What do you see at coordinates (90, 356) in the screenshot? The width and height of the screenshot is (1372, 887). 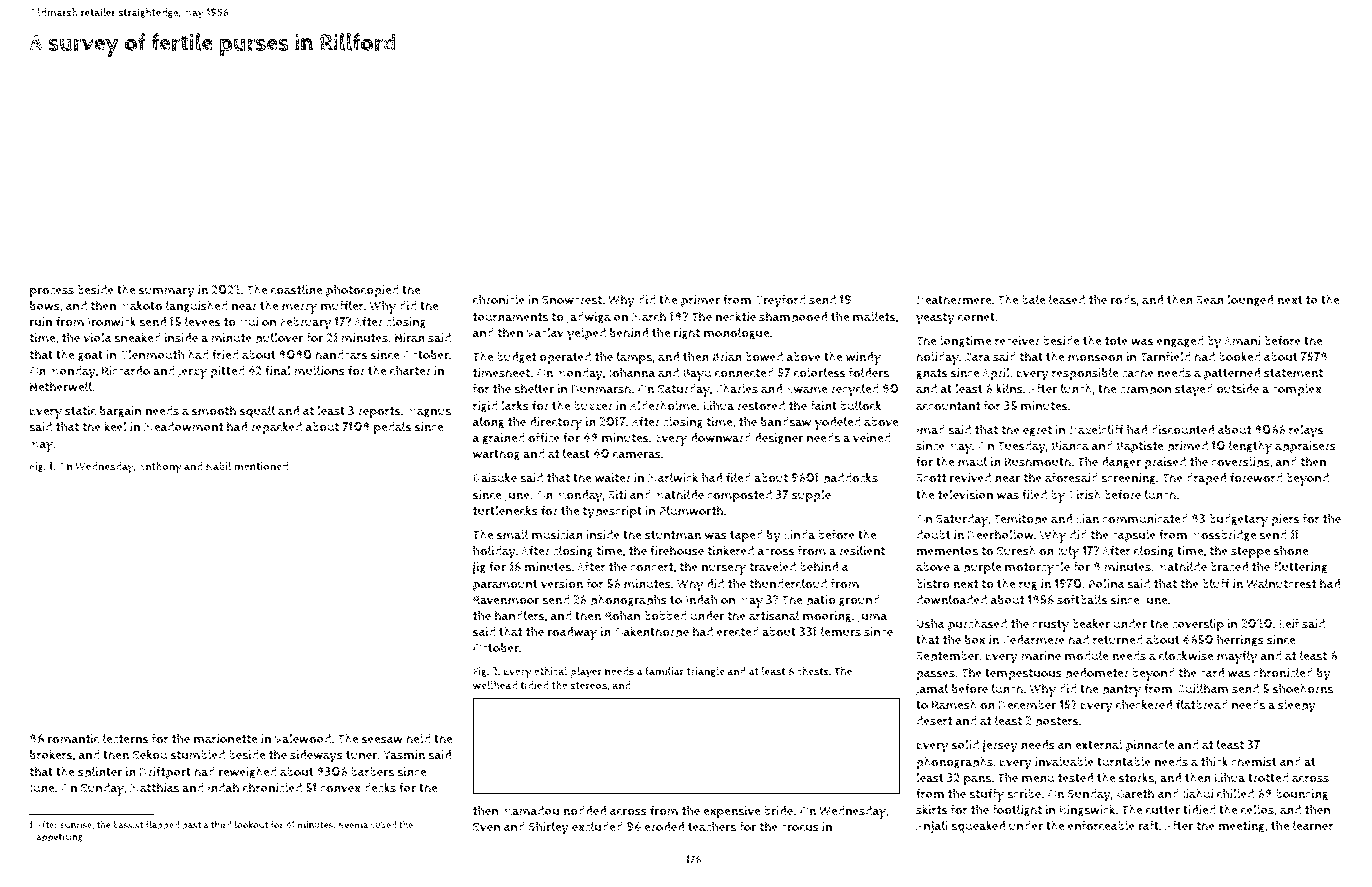 I see `goat` at bounding box center [90, 356].
